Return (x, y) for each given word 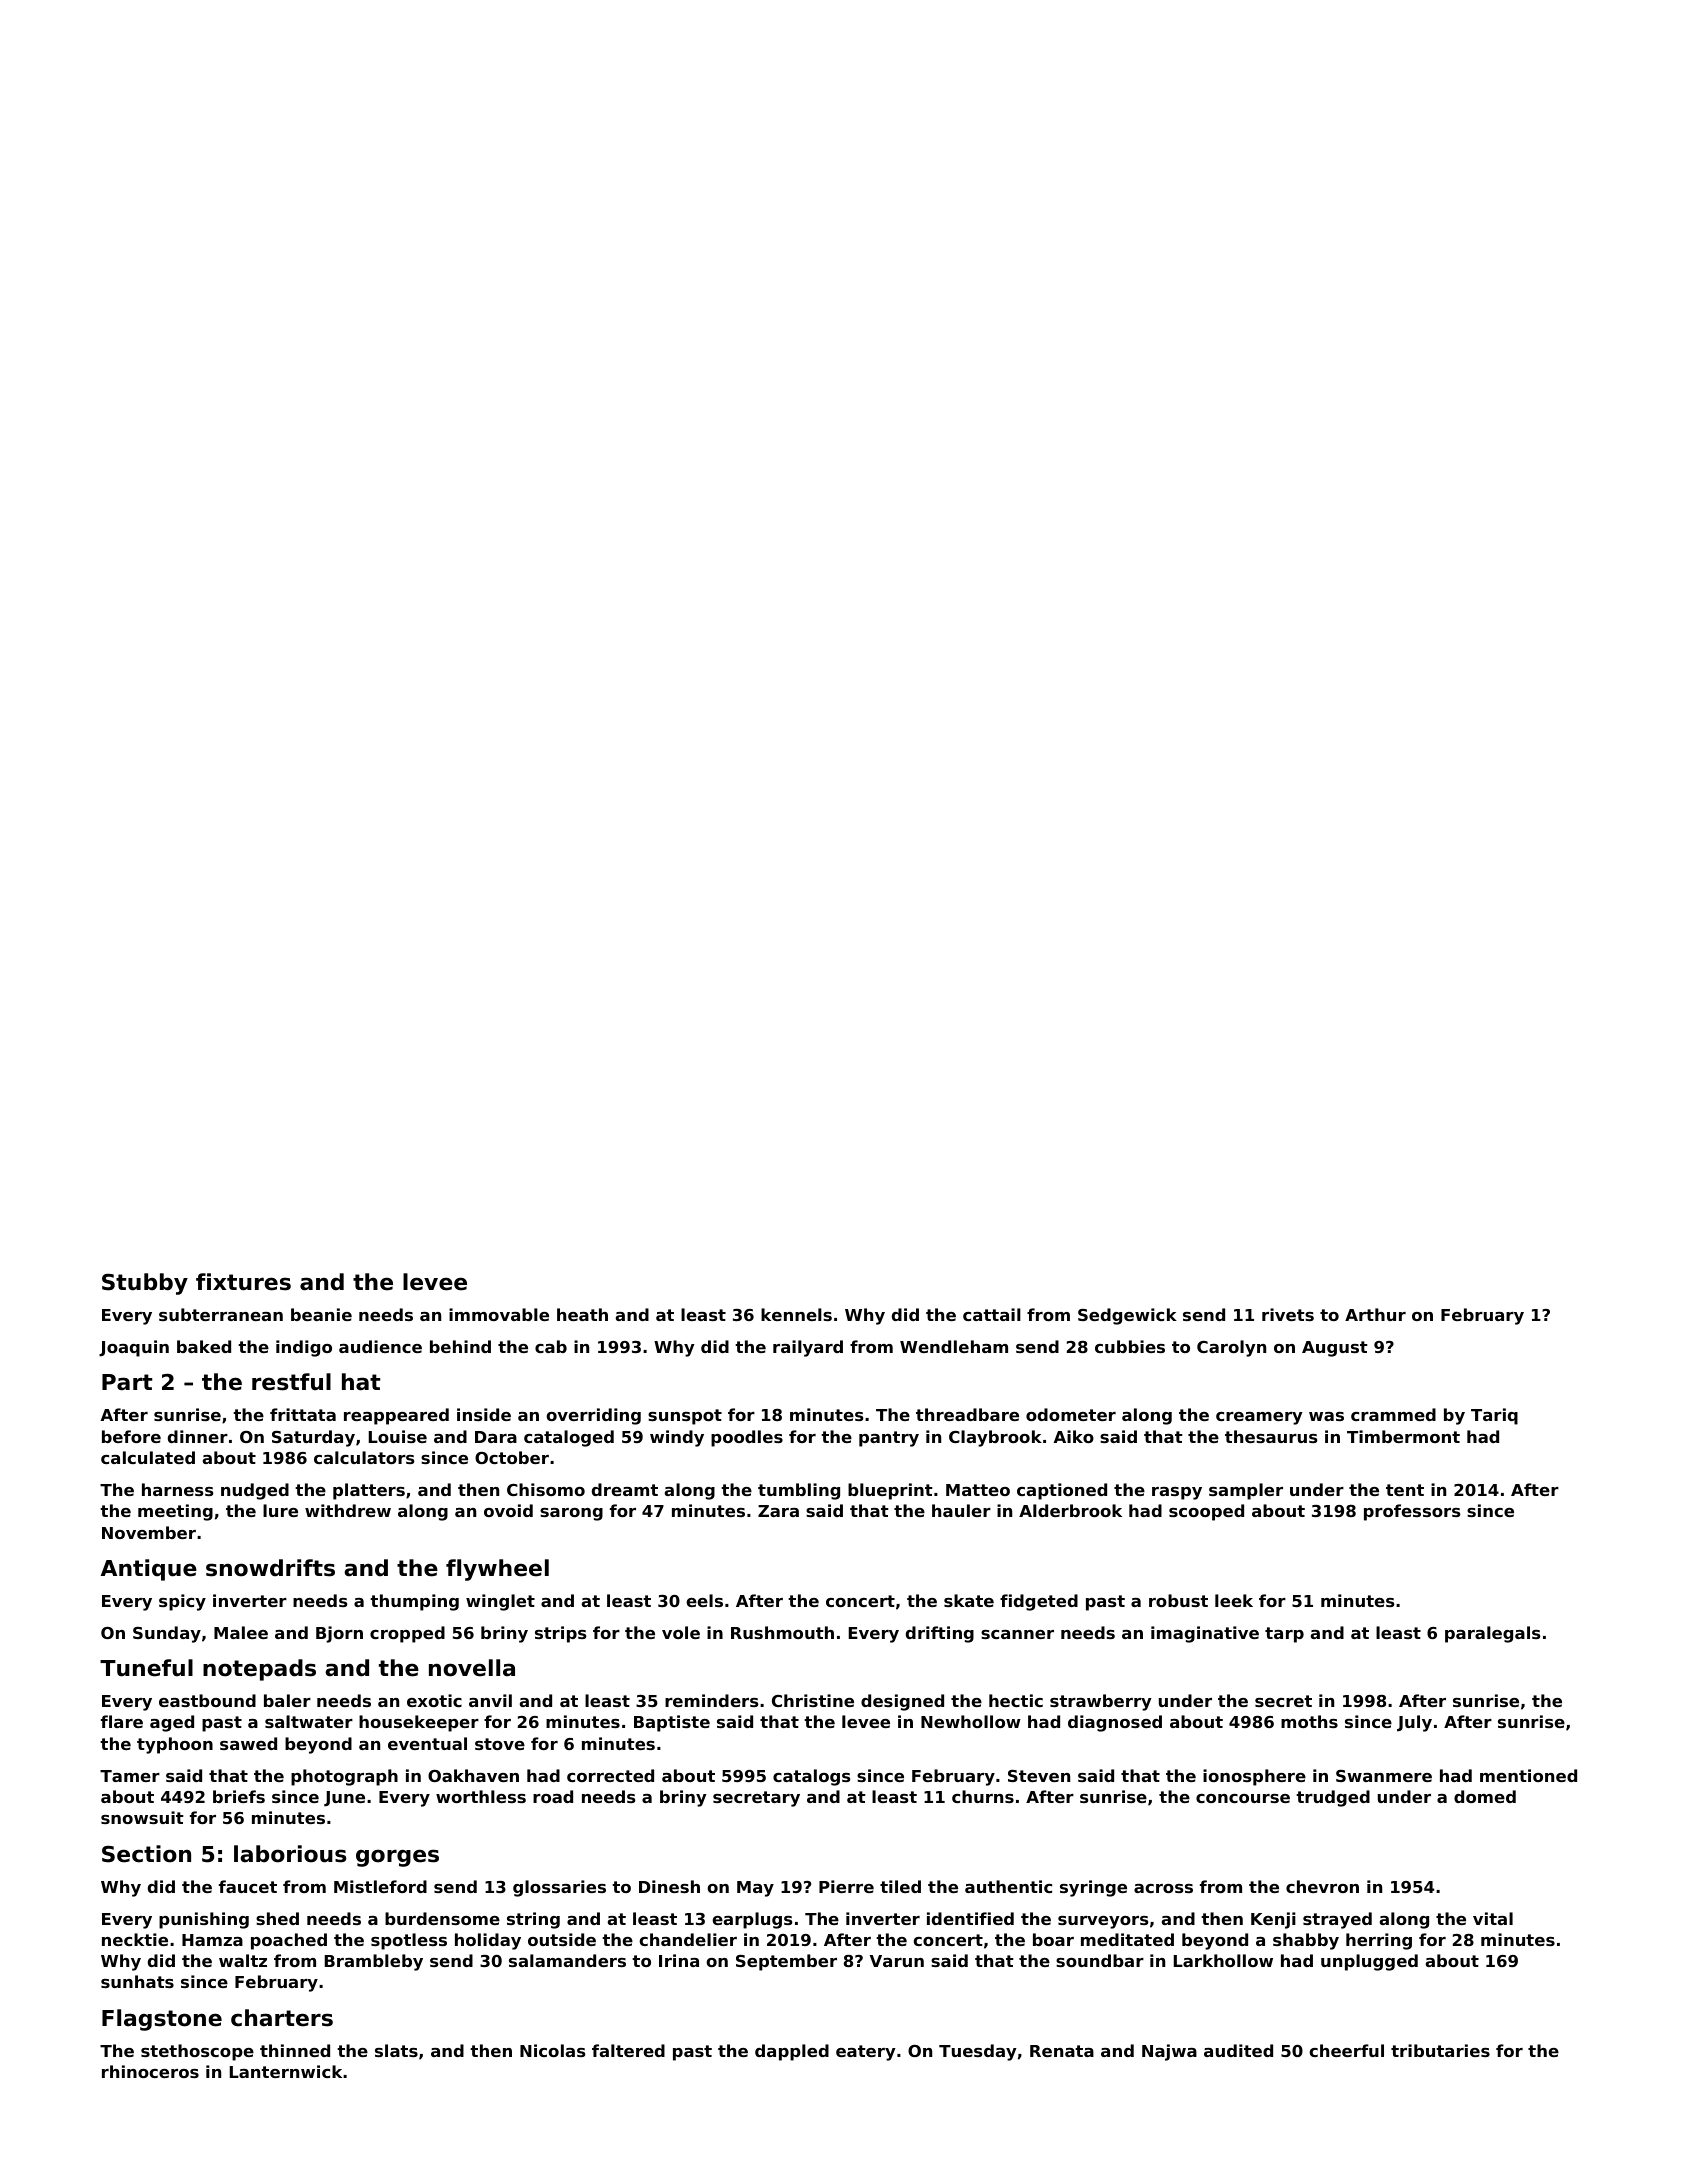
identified (970, 1918)
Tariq (1494, 1416)
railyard (808, 1348)
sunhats (137, 1981)
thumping (414, 1602)
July (1414, 1723)
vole (681, 1632)
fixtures (243, 1282)
